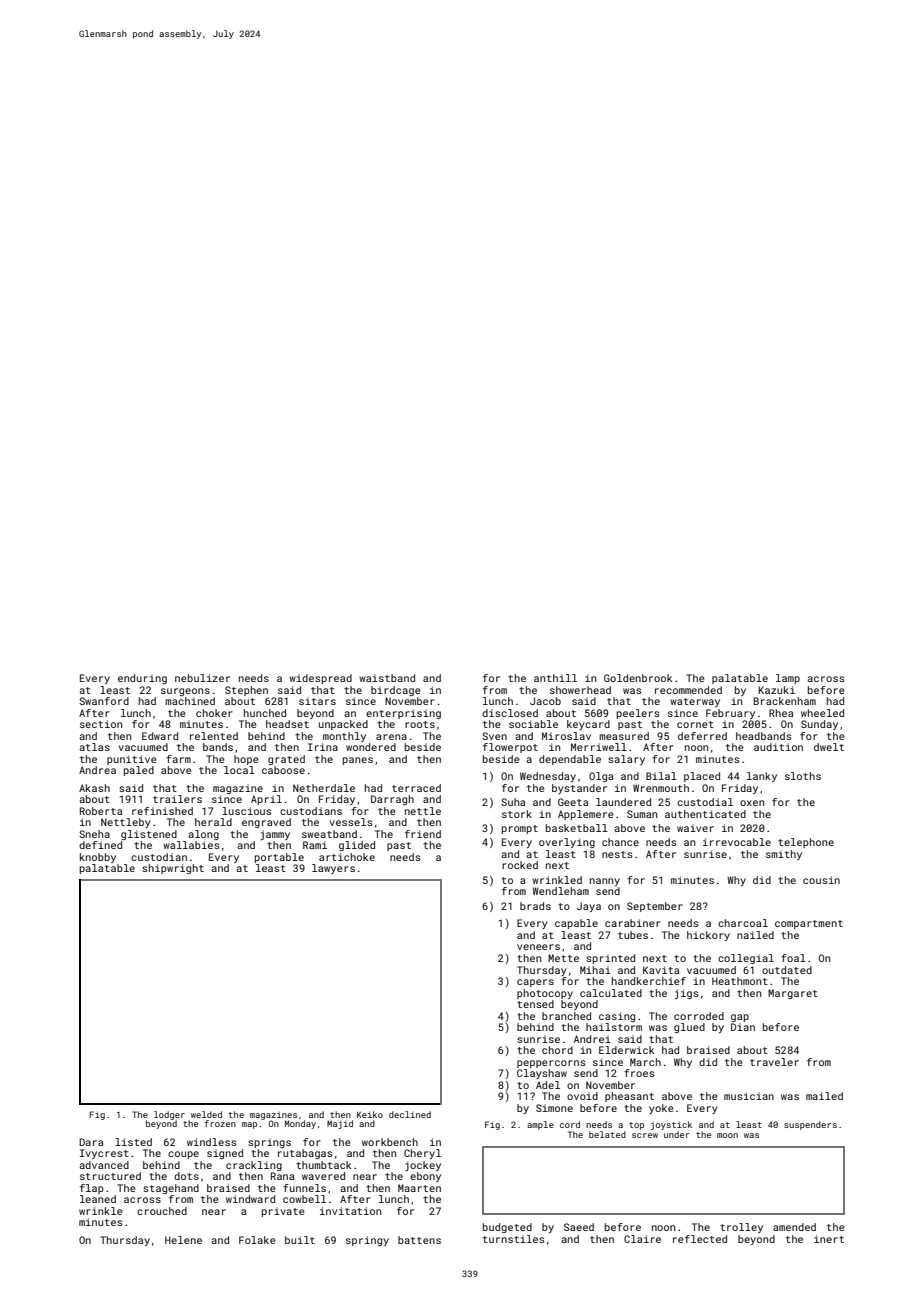 The width and height of the image is (924, 1308). Describe the element at coordinates (190, 701) in the image. I see `machined` at that location.
